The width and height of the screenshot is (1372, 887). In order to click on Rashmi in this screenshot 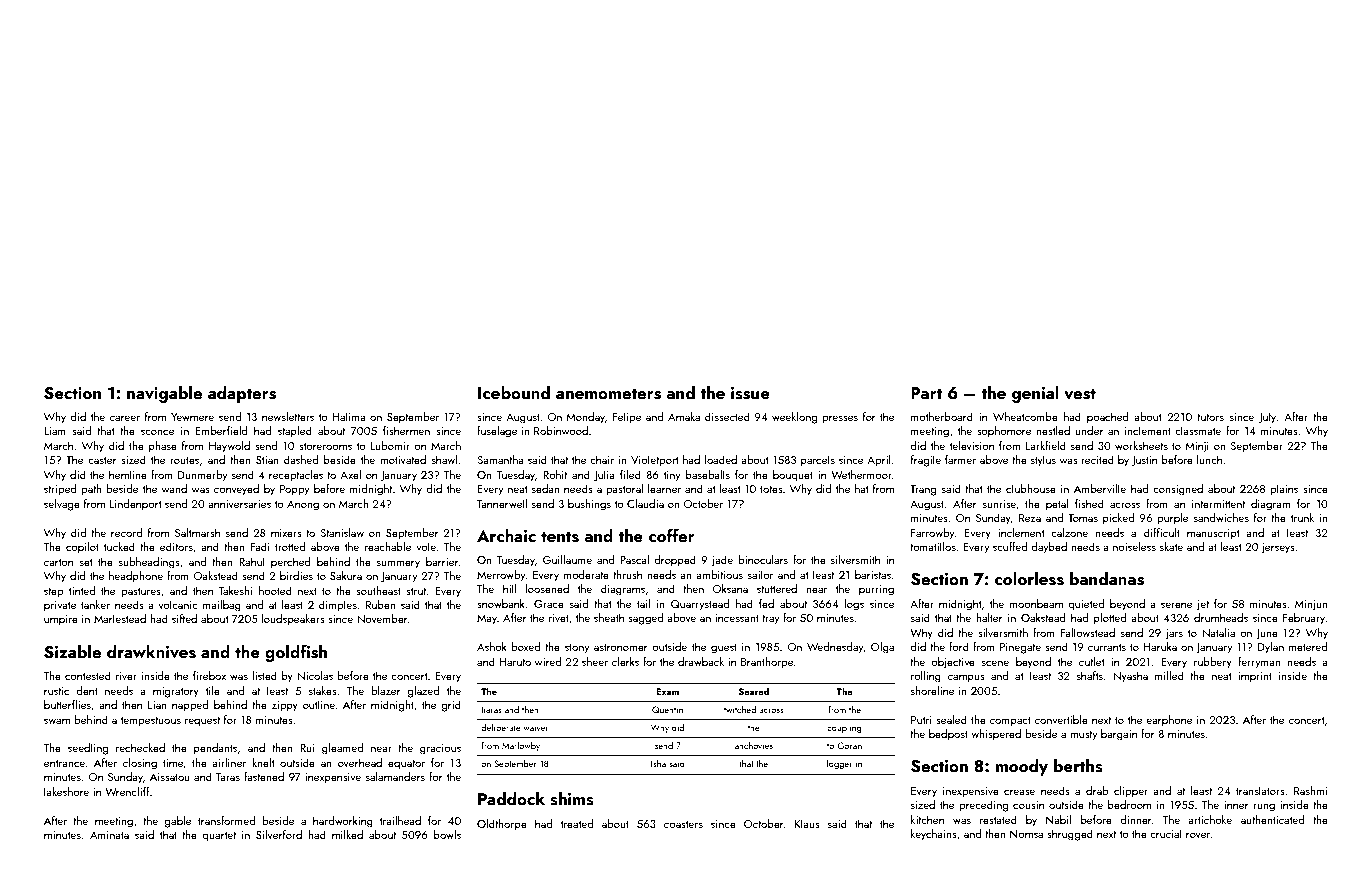, I will do `click(1310, 790)`.
